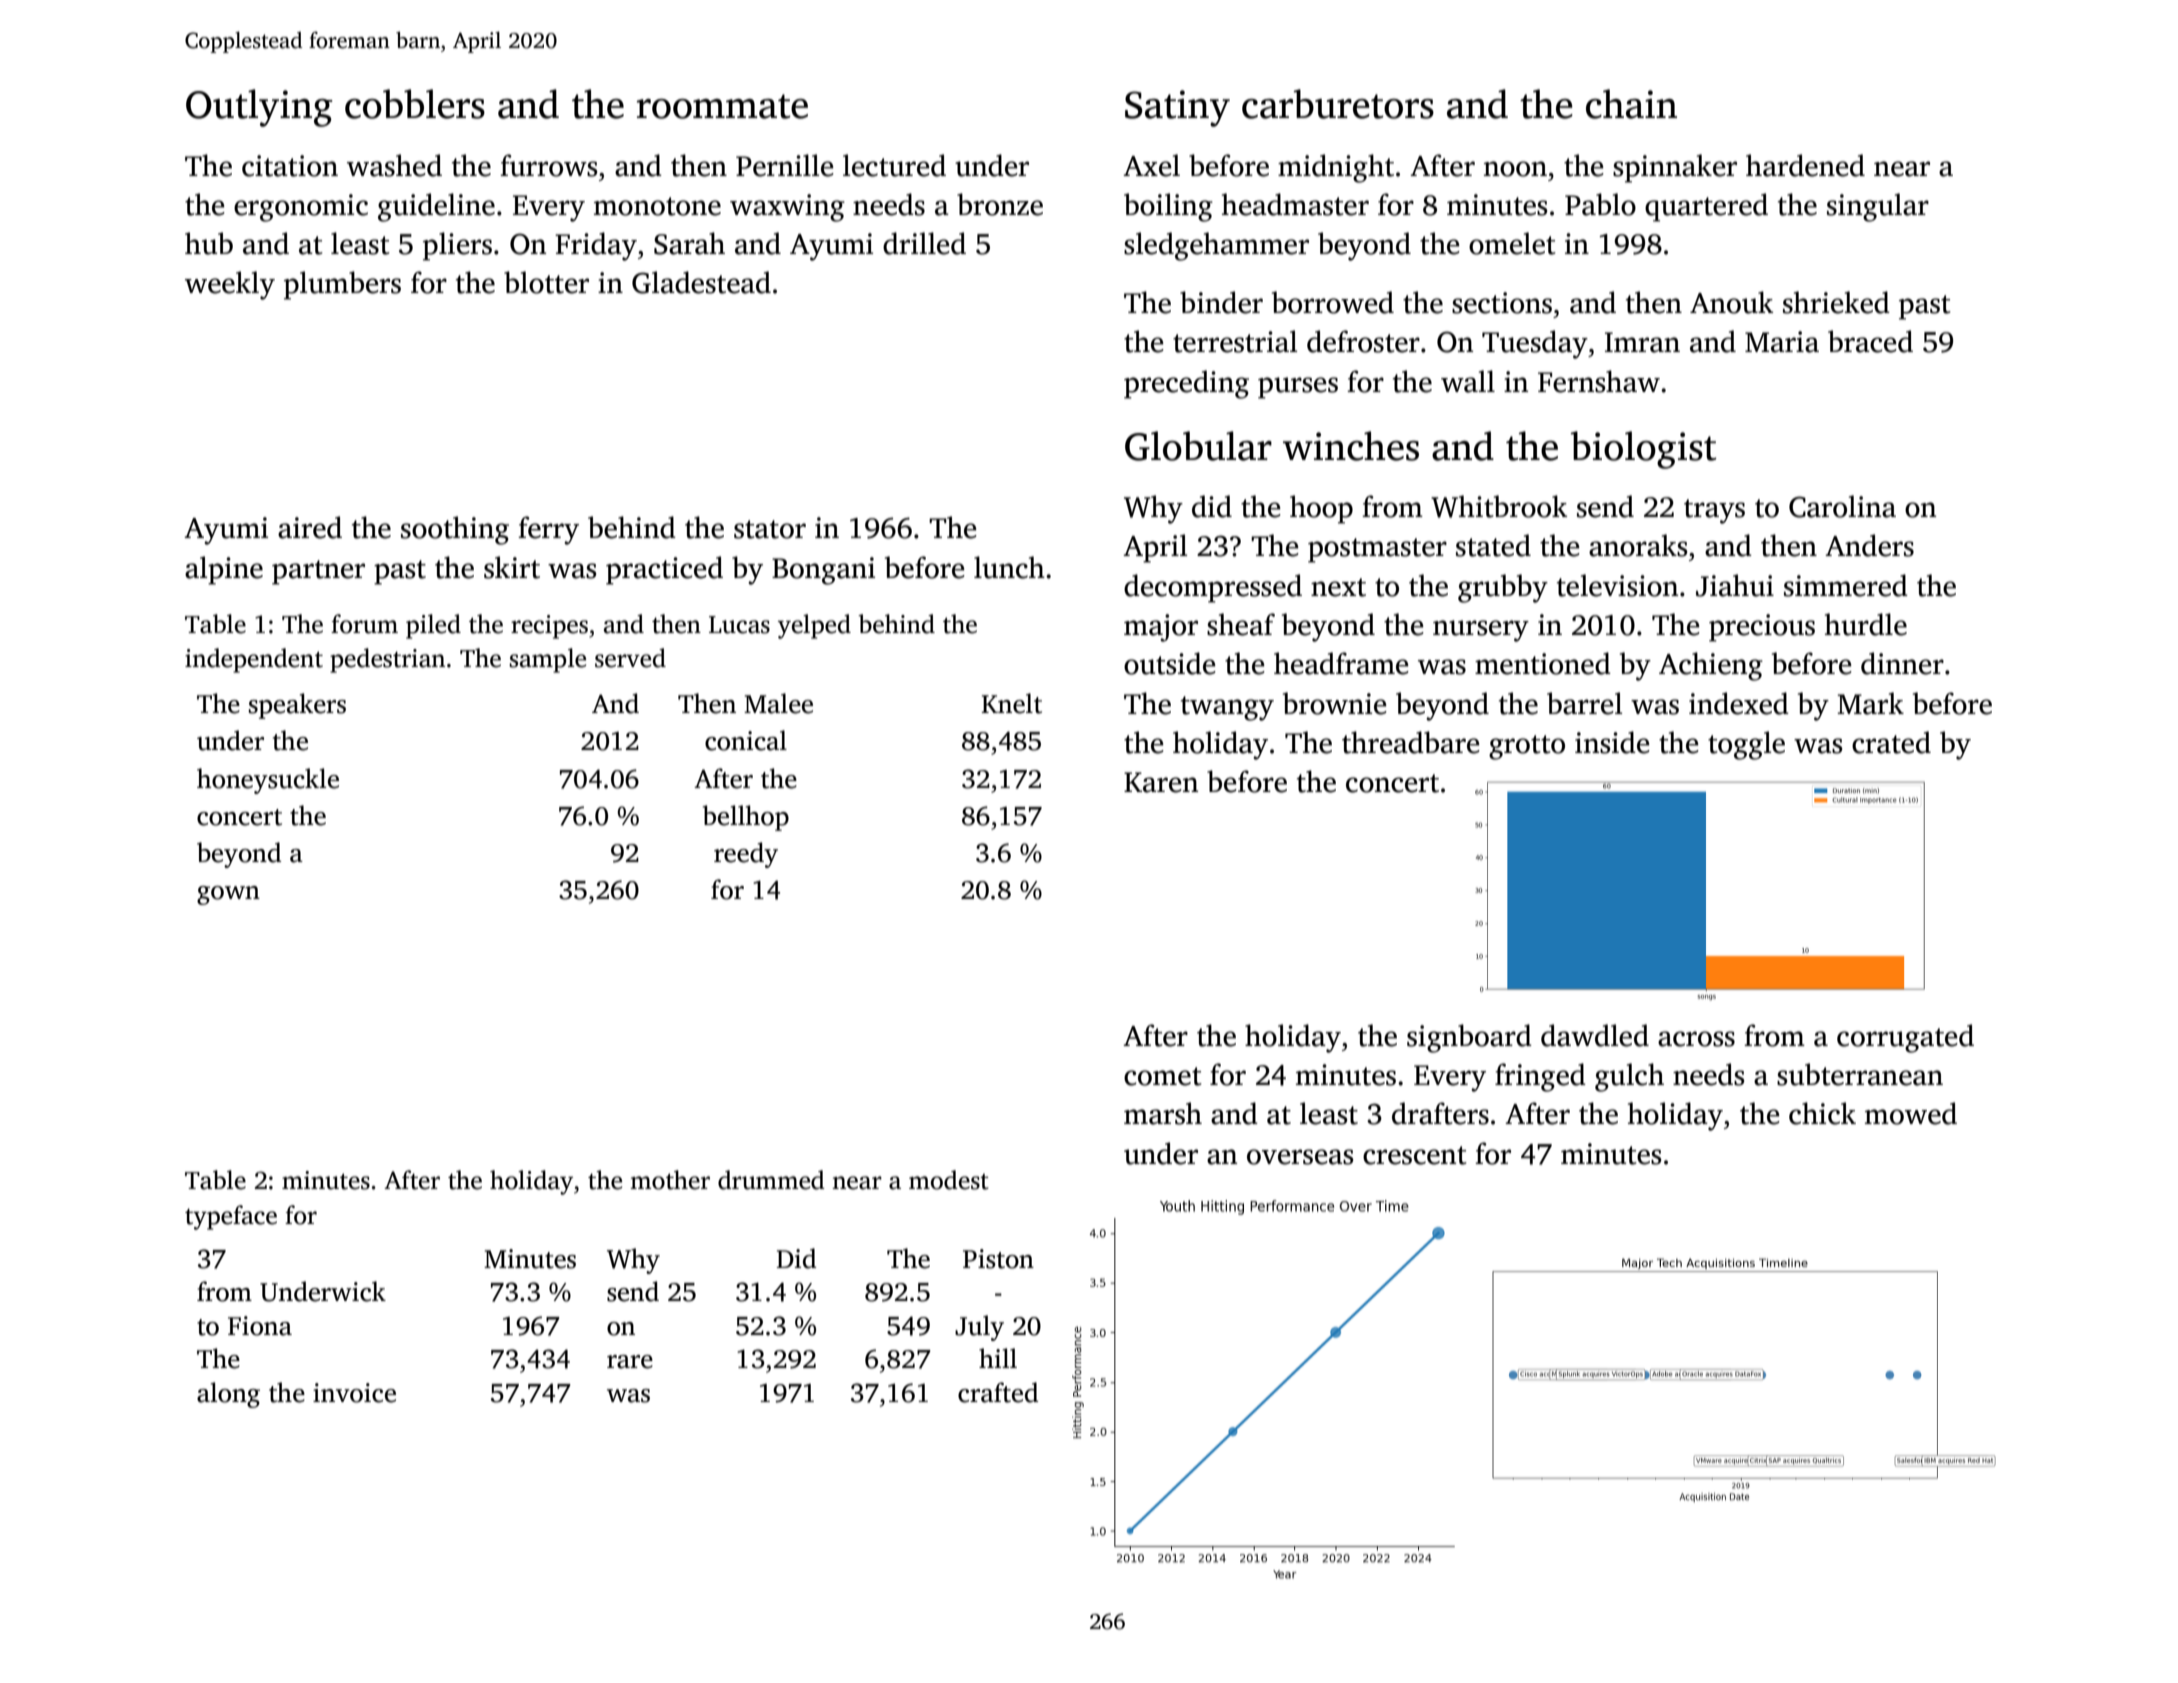 Image resolution: width=2178 pixels, height=1683 pixels. Describe the element at coordinates (1822, 1113) in the page. I see `chick` at that location.
